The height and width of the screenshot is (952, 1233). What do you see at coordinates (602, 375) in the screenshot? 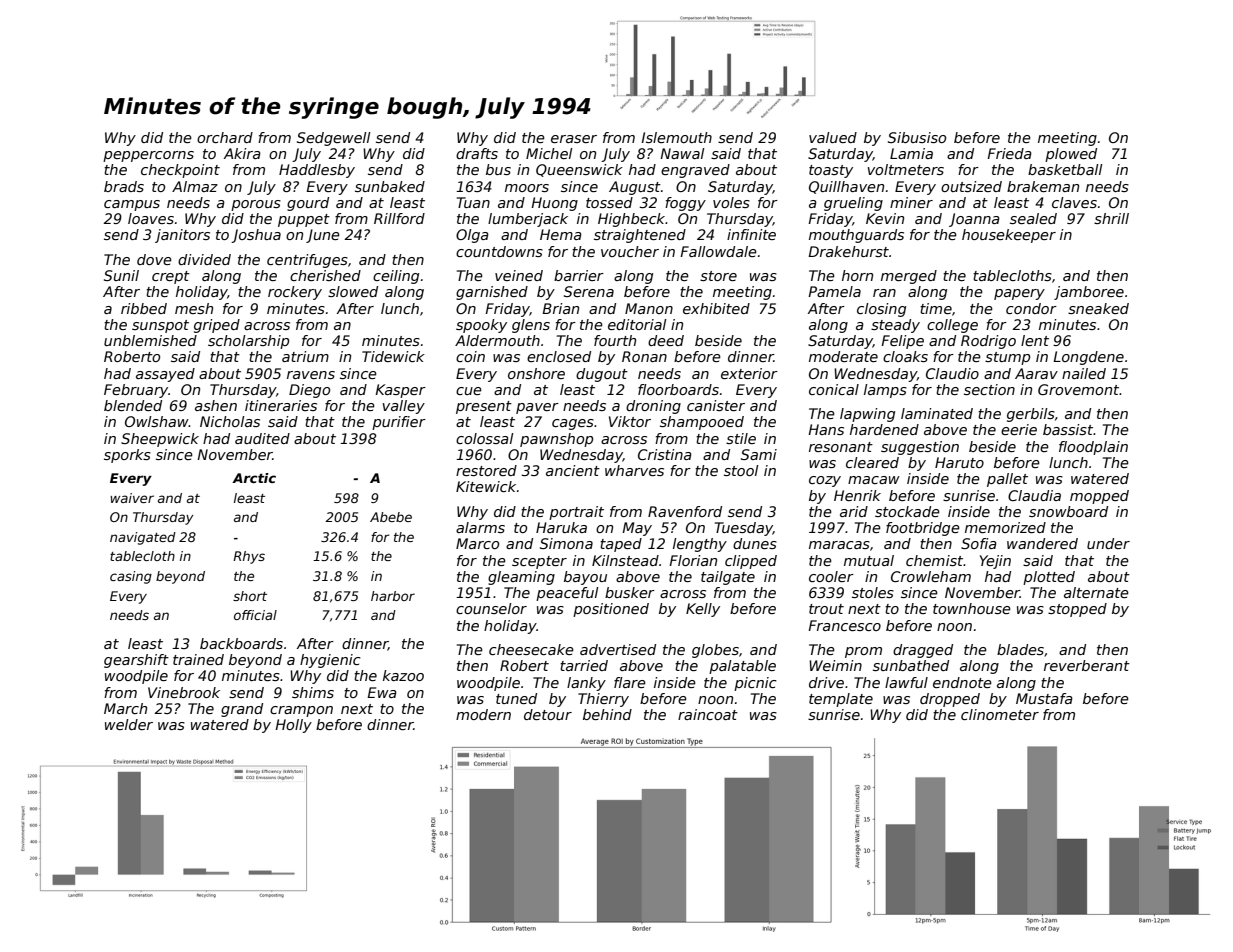
I see `dugout` at bounding box center [602, 375].
